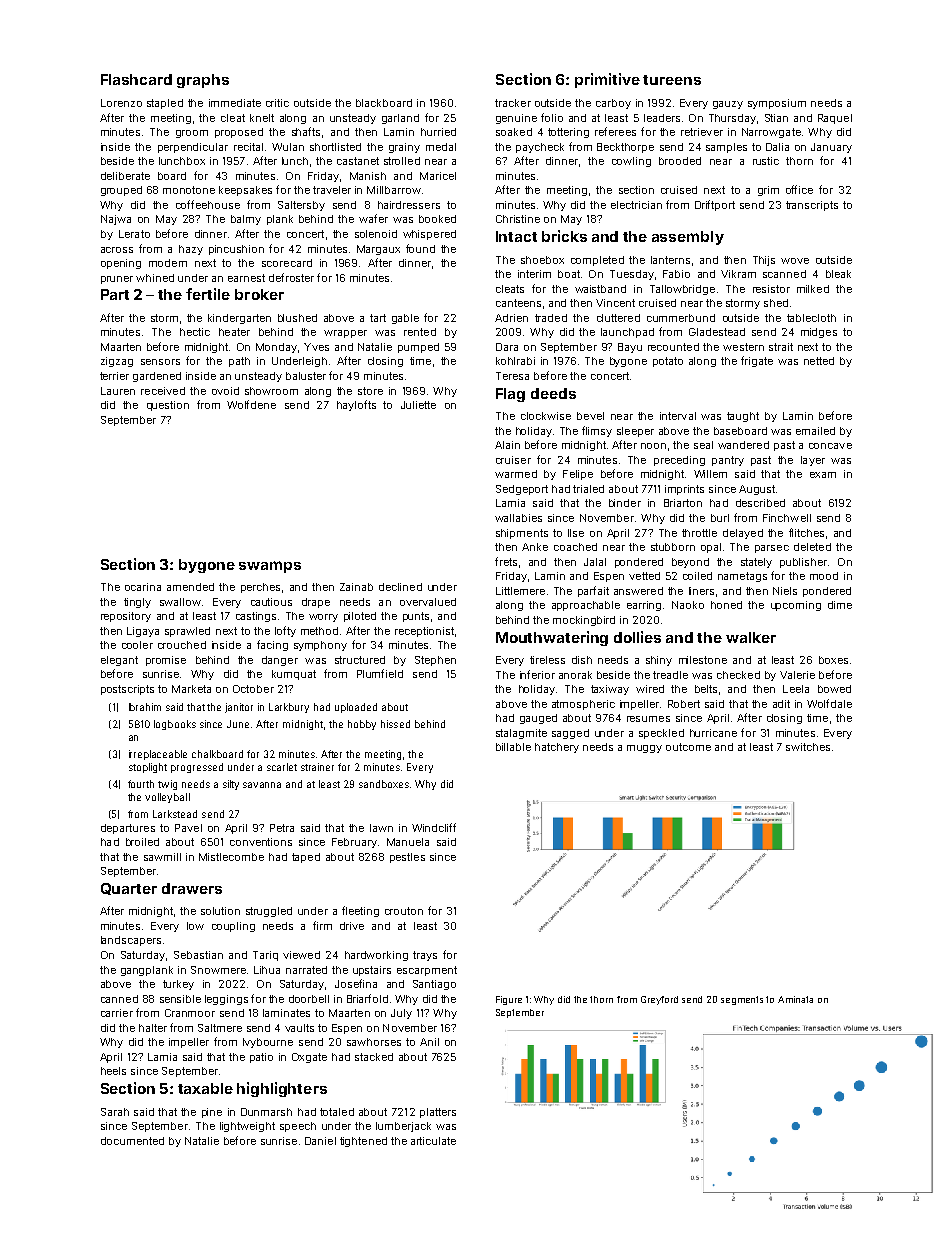 Image resolution: width=952 pixels, height=1233 pixels. I want to click on Daniel, so click(320, 1141).
